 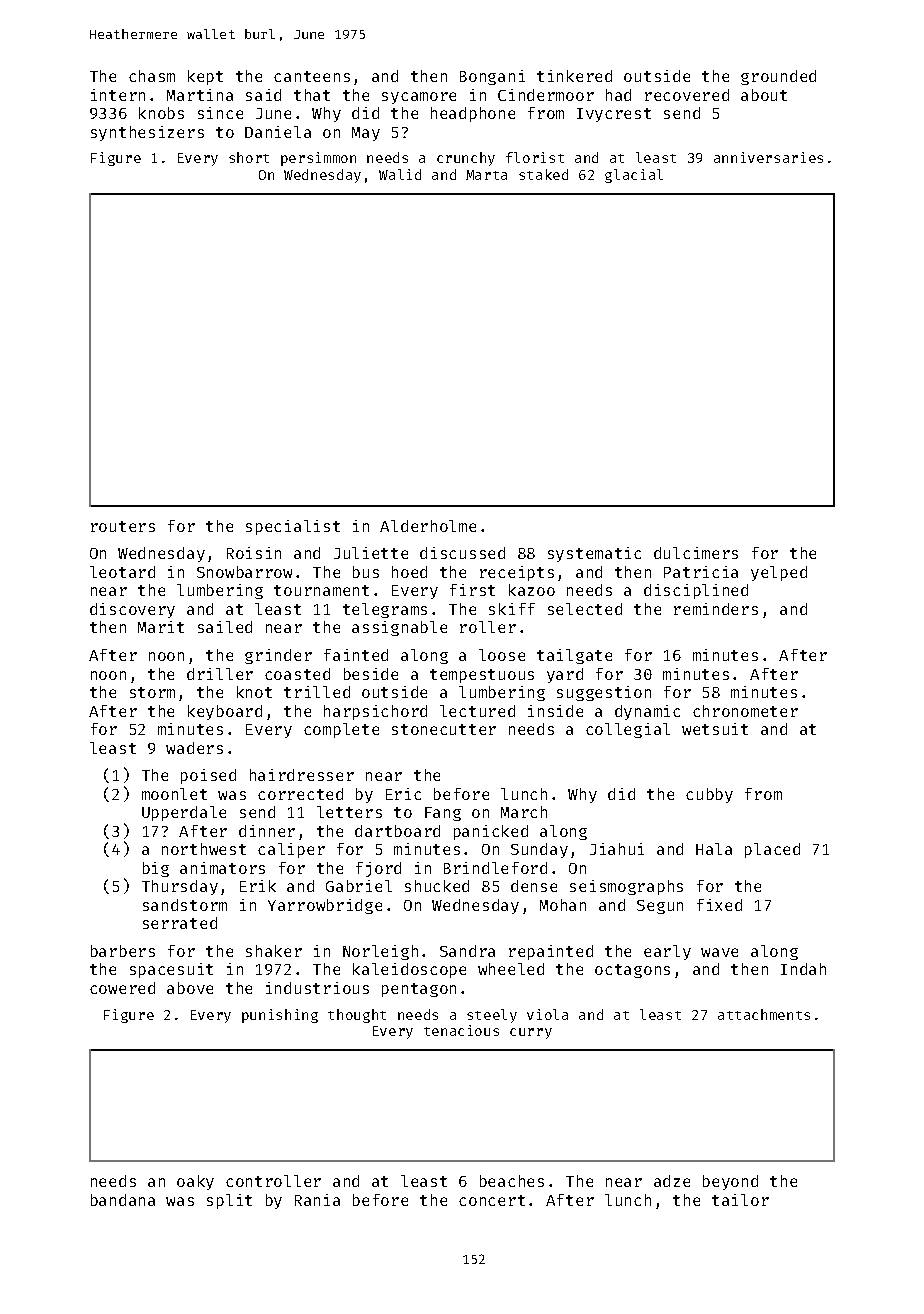 What do you see at coordinates (123, 526) in the screenshot?
I see `routers` at bounding box center [123, 526].
